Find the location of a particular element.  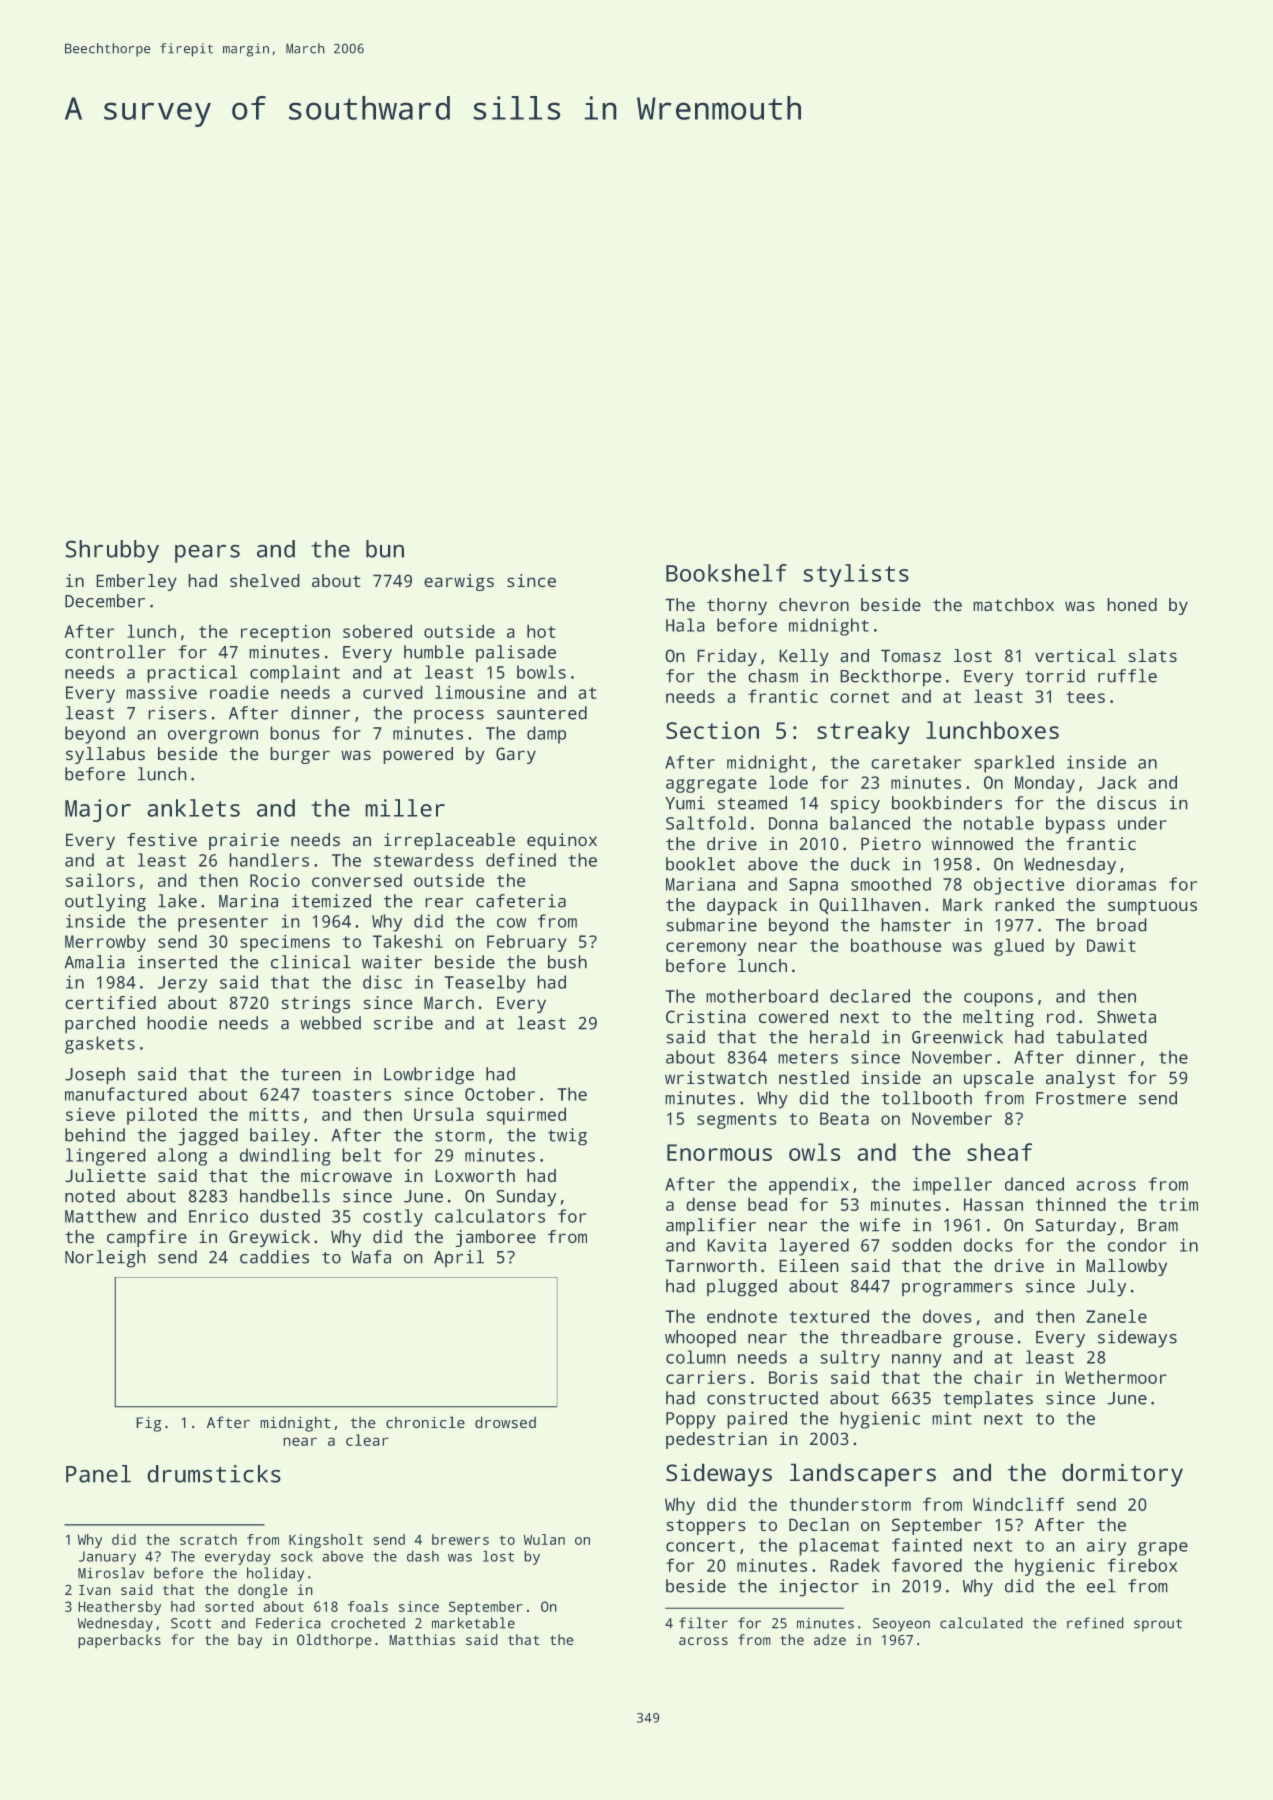

sailors is located at coordinates (100, 880).
